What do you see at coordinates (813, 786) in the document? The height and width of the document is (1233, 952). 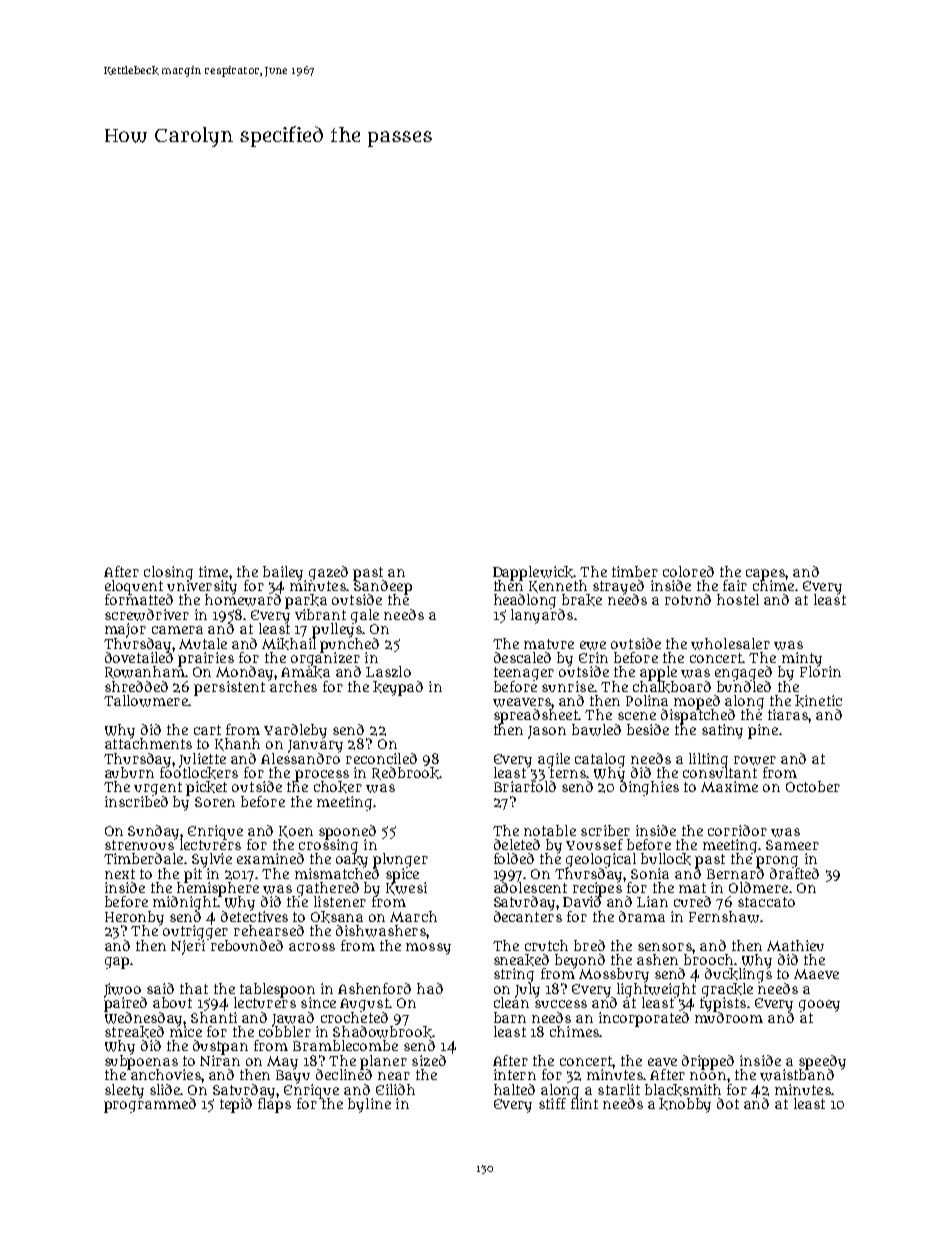 I see `October` at bounding box center [813, 786].
